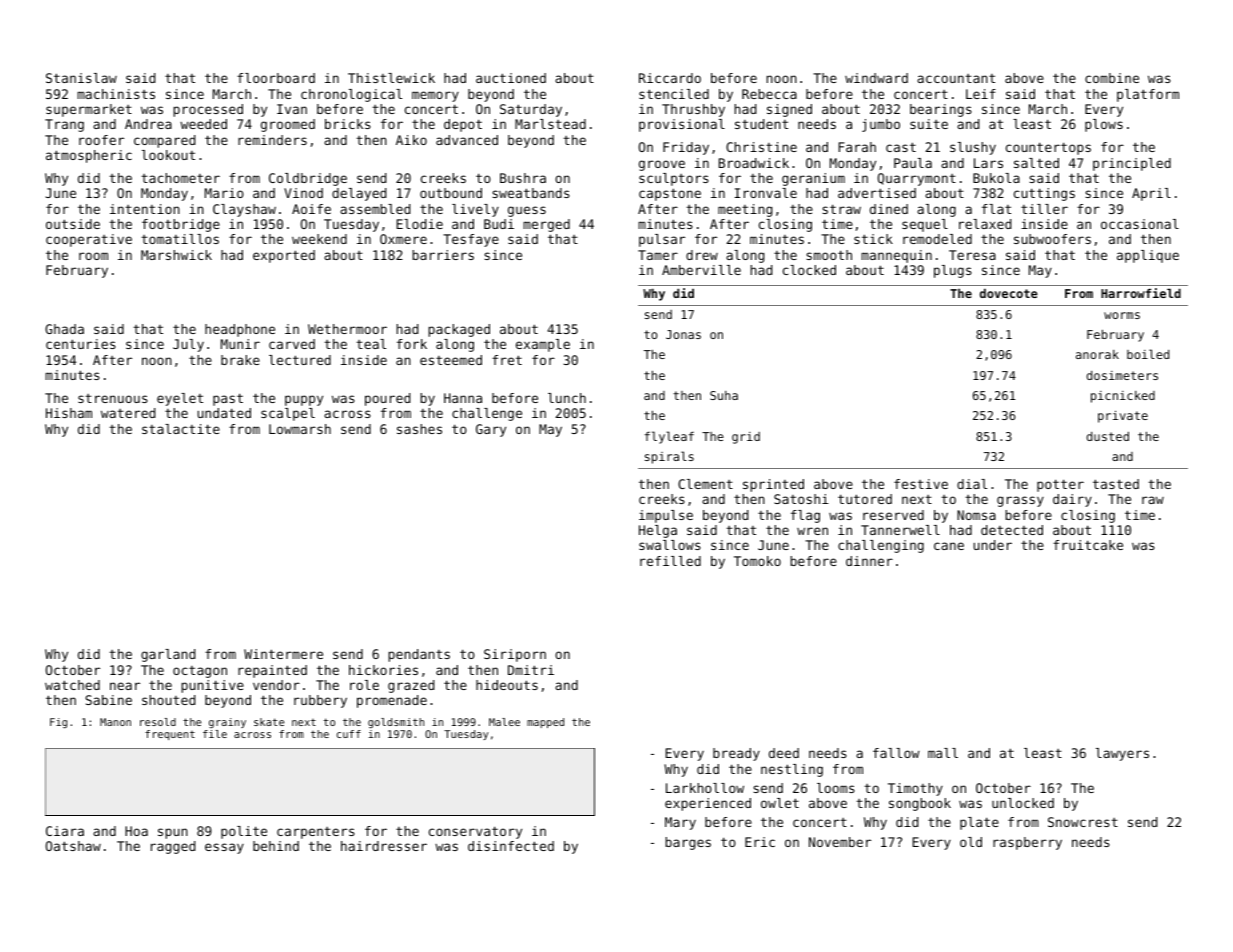 The width and height of the screenshot is (1233, 952). I want to click on behind, so click(276, 846).
